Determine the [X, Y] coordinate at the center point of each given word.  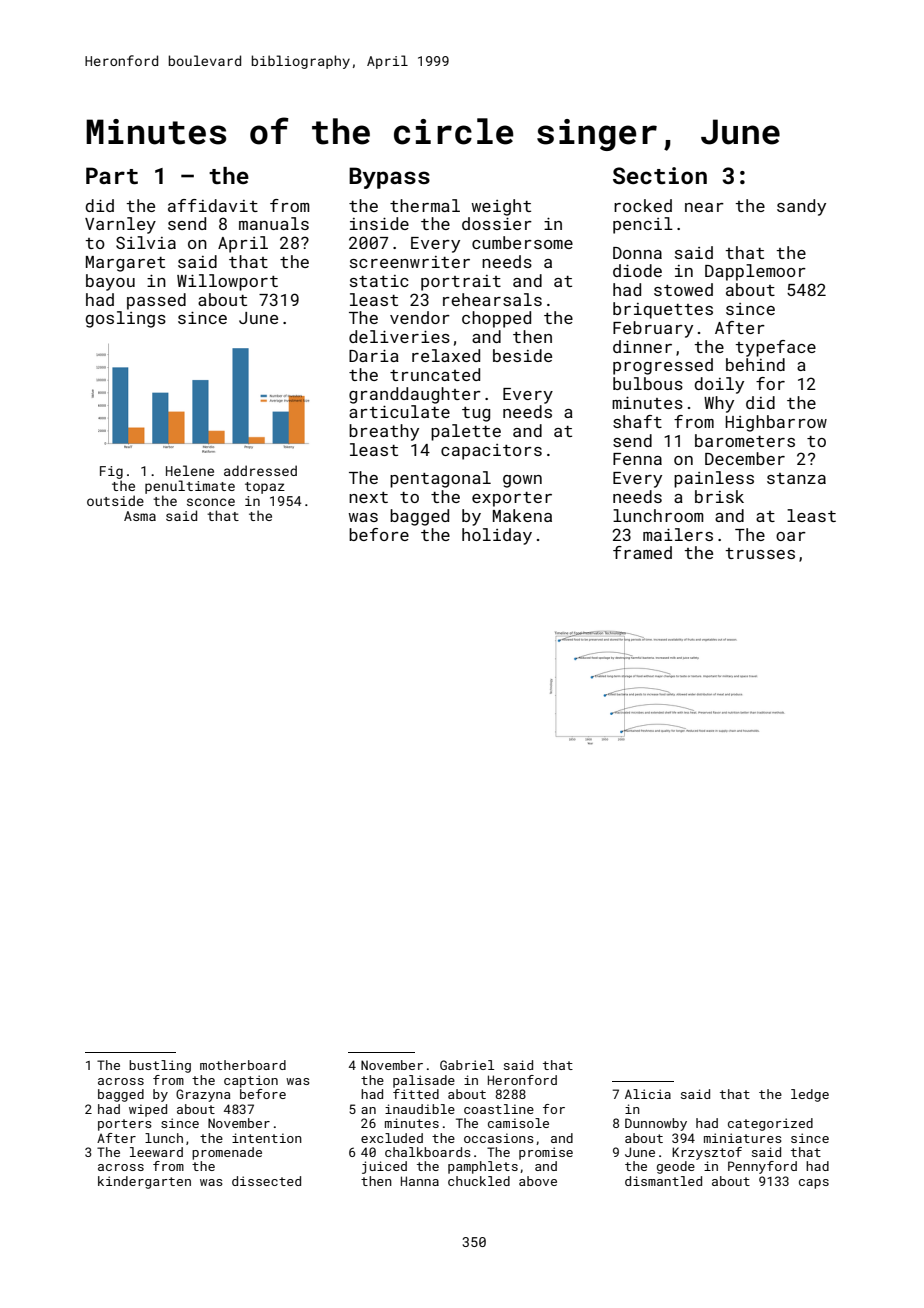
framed [642, 552]
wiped [148, 1110]
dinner [642, 346]
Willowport [227, 282]
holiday [497, 536]
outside [115, 500]
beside [522, 355]
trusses [760, 553]
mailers [678, 534]
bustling [160, 1066]
